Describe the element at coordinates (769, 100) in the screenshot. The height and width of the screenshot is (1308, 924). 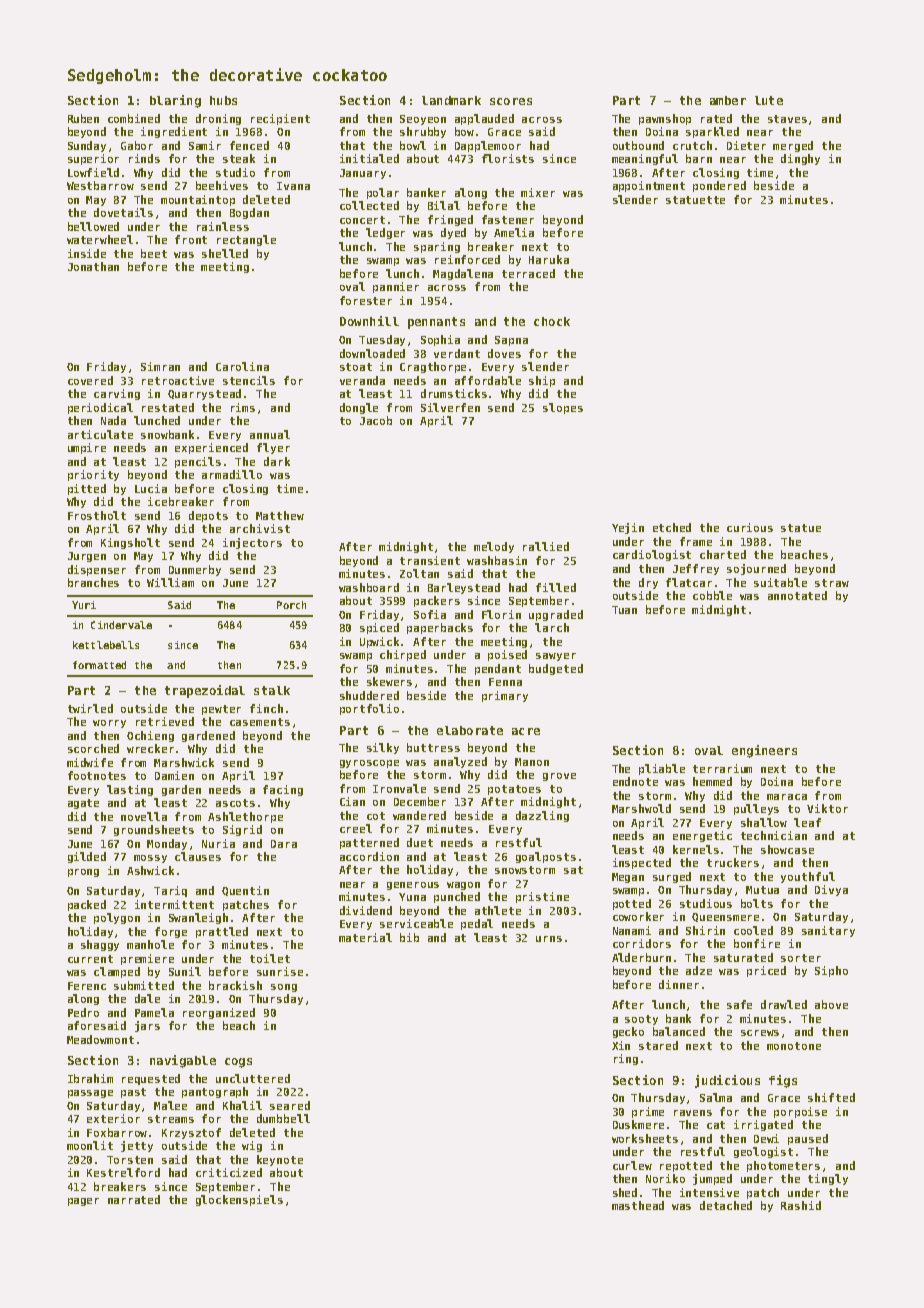
I see `lute` at that location.
